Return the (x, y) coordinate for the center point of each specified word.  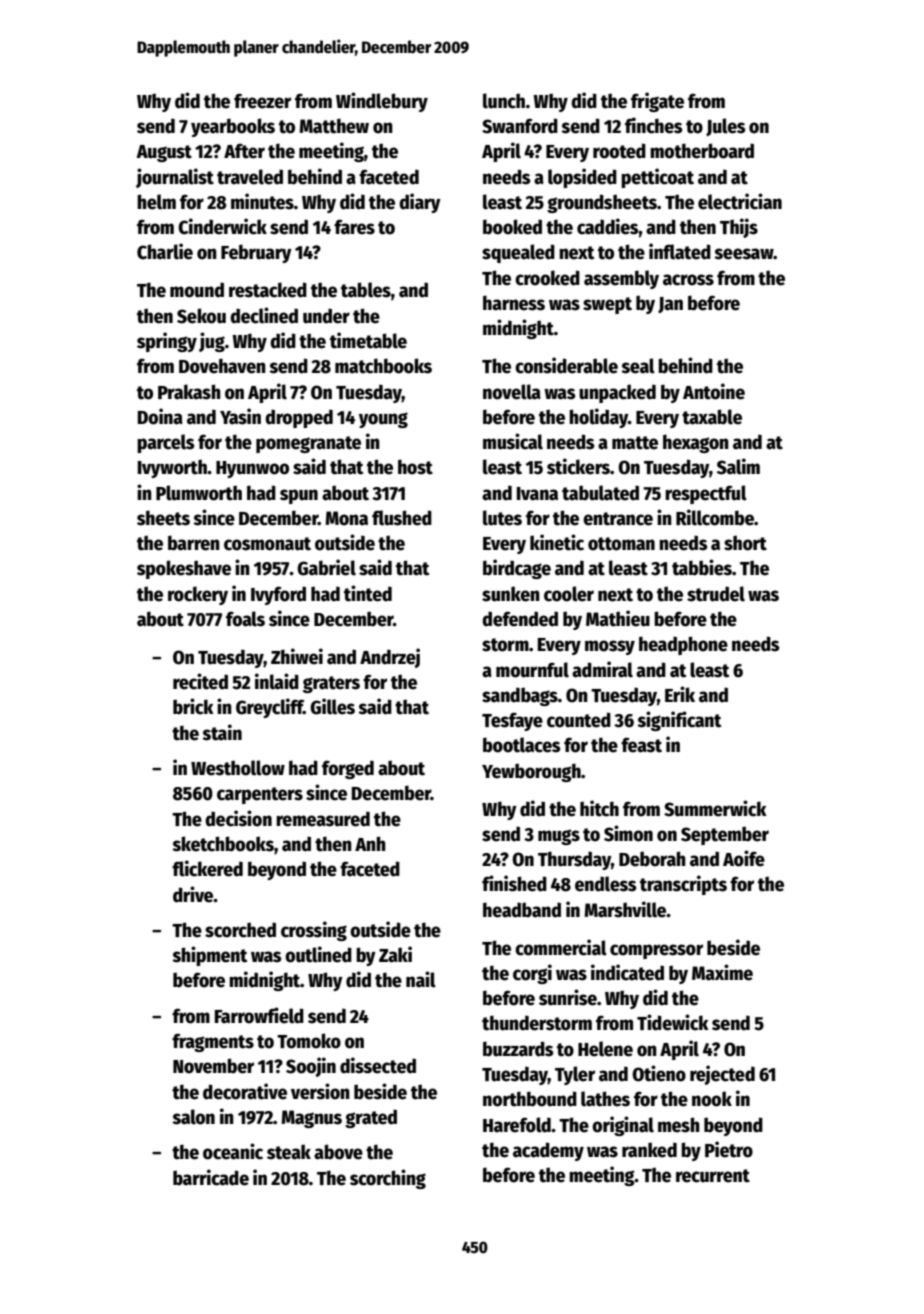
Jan (670, 305)
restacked (268, 290)
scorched (240, 930)
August (164, 153)
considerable (566, 365)
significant (679, 721)
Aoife (744, 858)
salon (194, 1117)
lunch (504, 101)
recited (200, 681)
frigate (657, 102)
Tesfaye (512, 722)
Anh (370, 843)
